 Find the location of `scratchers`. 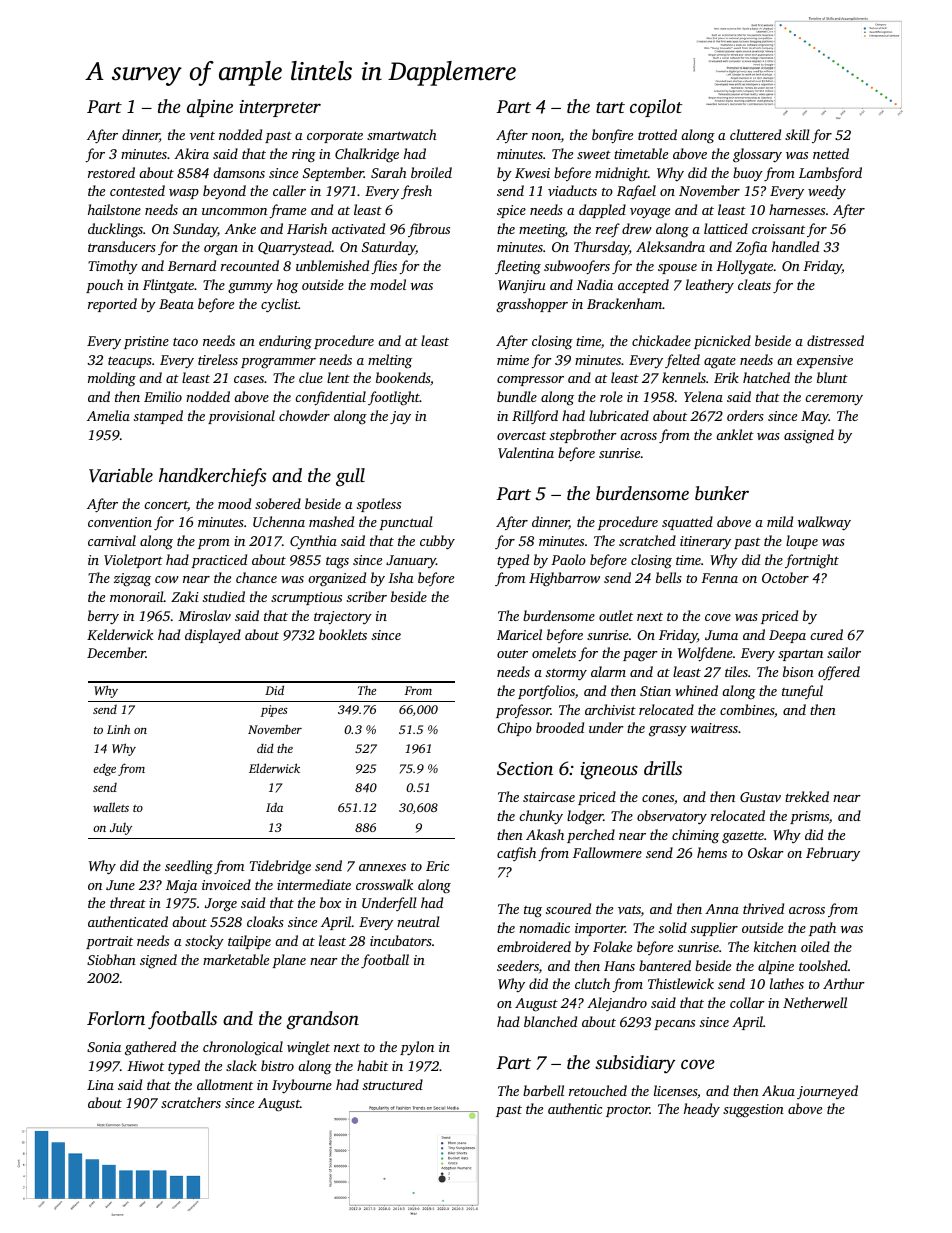

scratchers is located at coordinates (191, 1102).
